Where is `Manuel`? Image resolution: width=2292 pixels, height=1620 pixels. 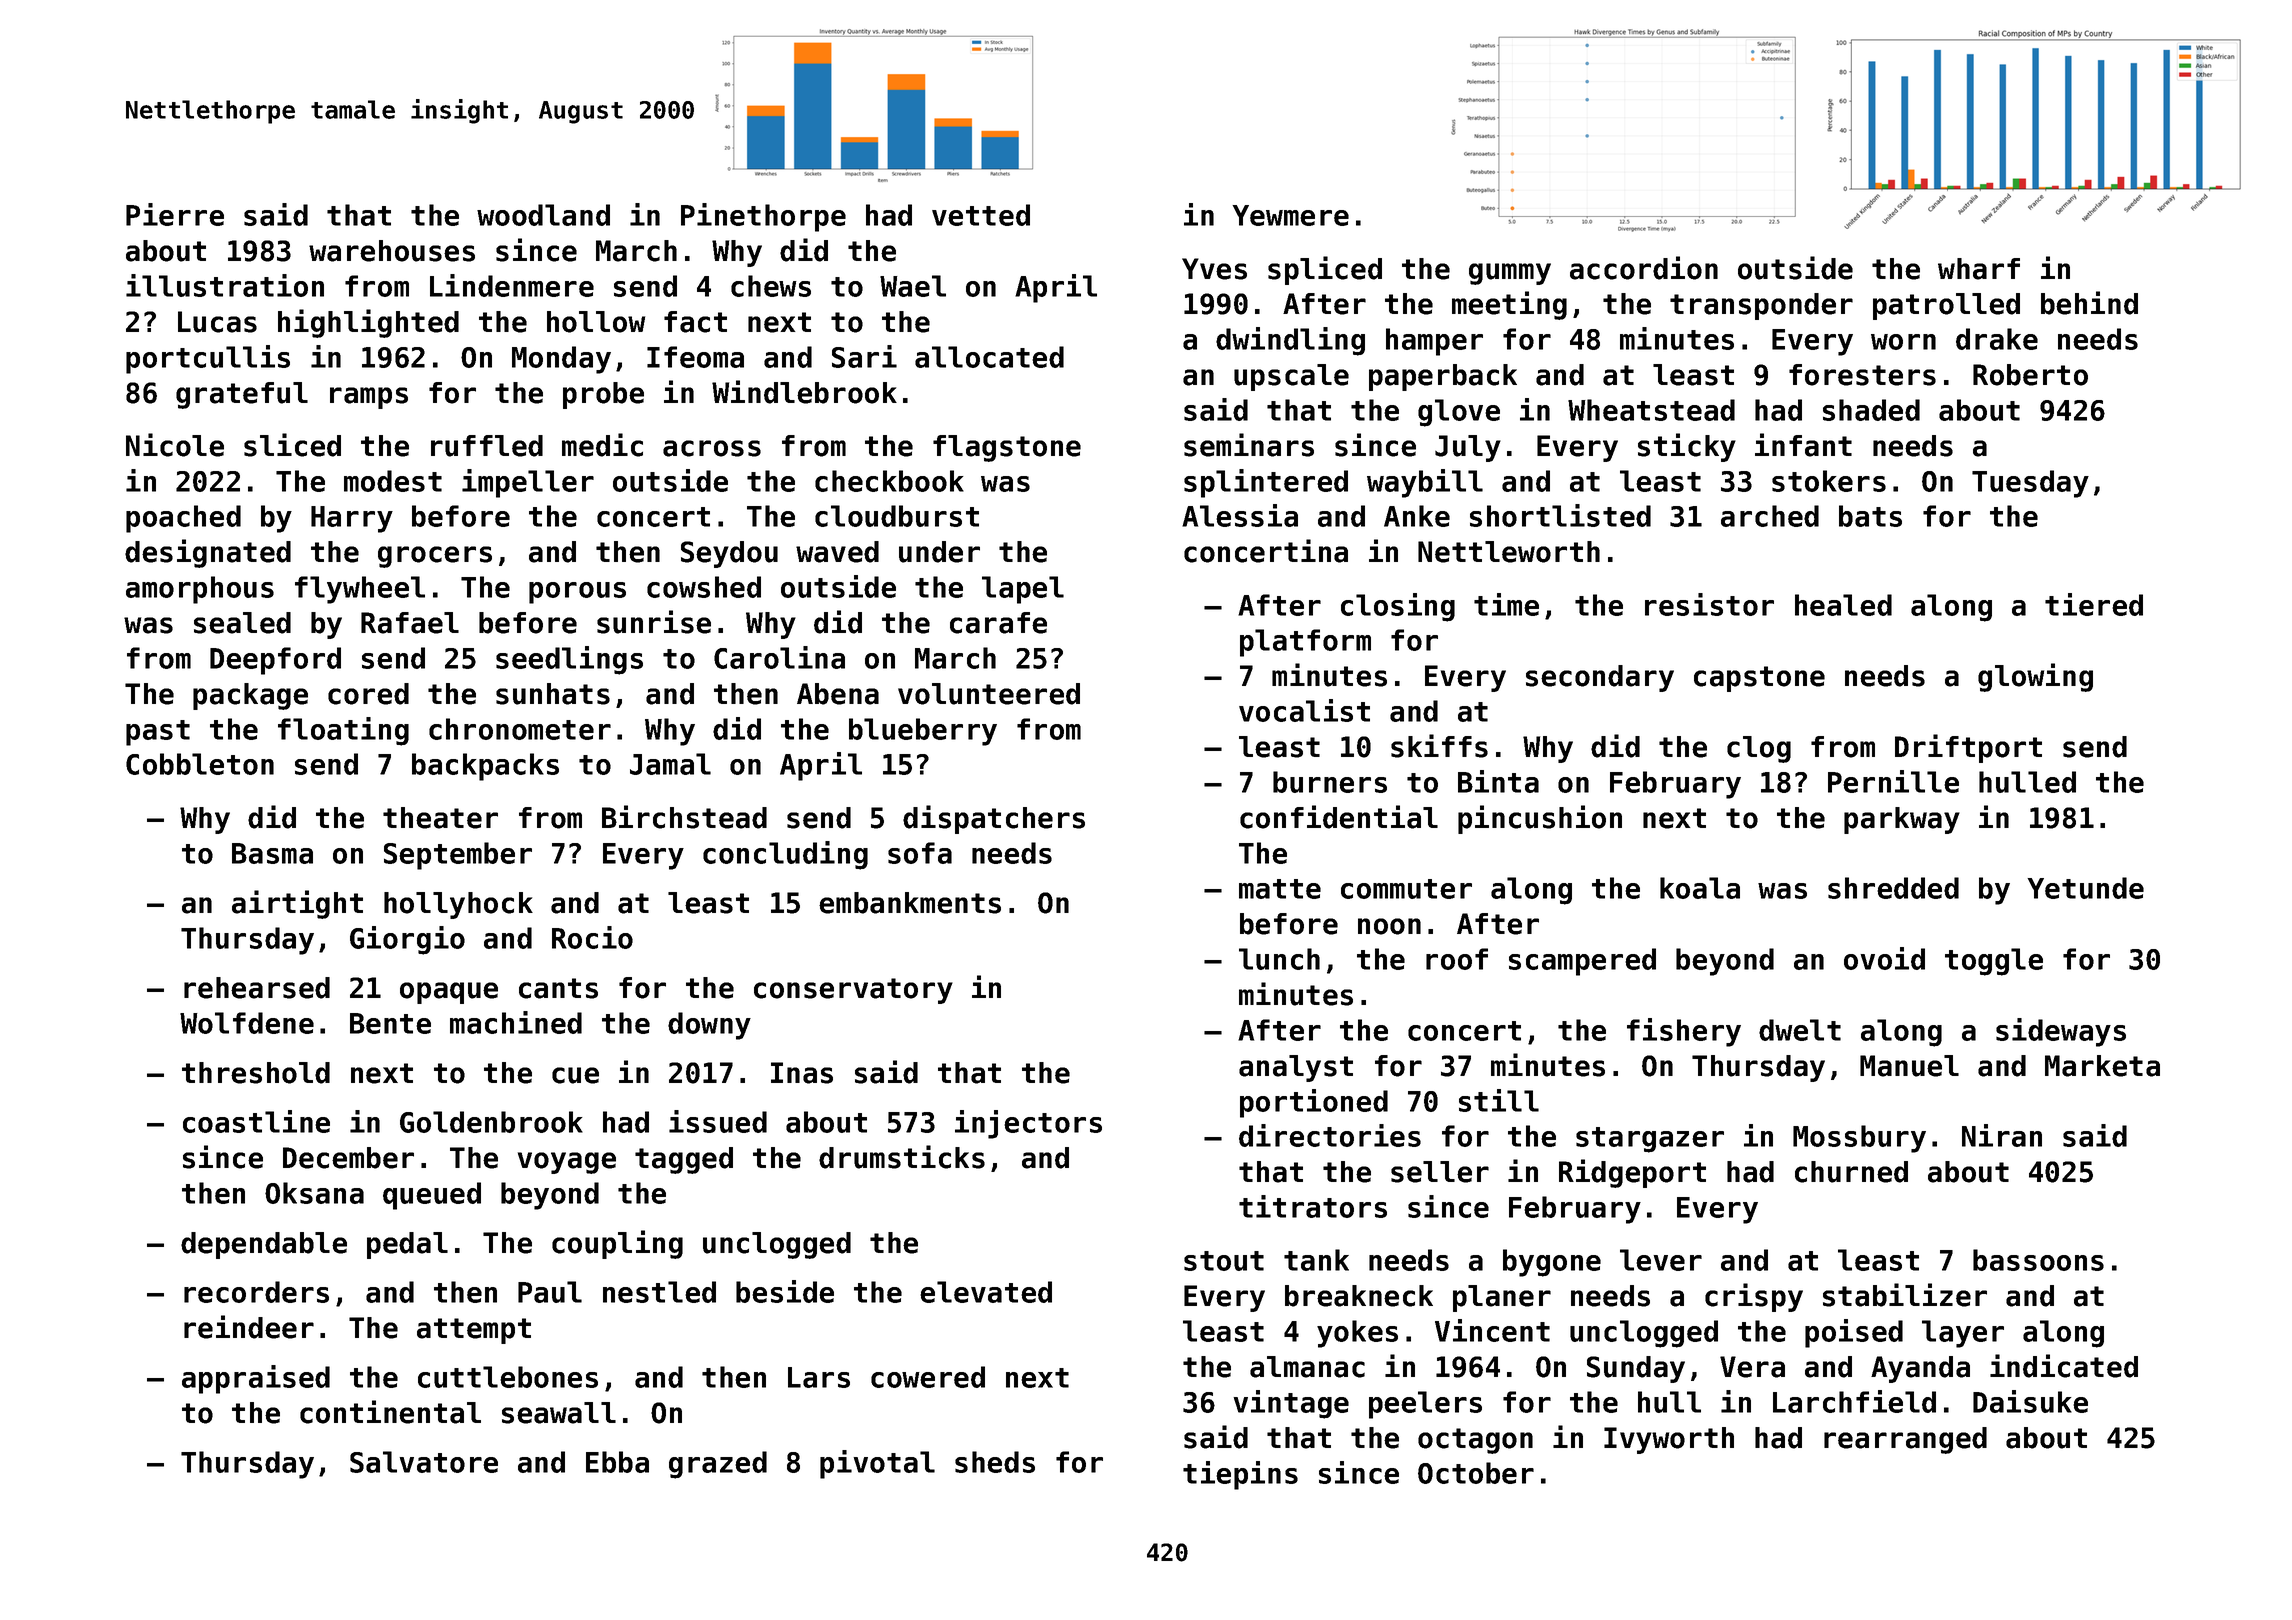
Manuel is located at coordinates (1909, 1066).
